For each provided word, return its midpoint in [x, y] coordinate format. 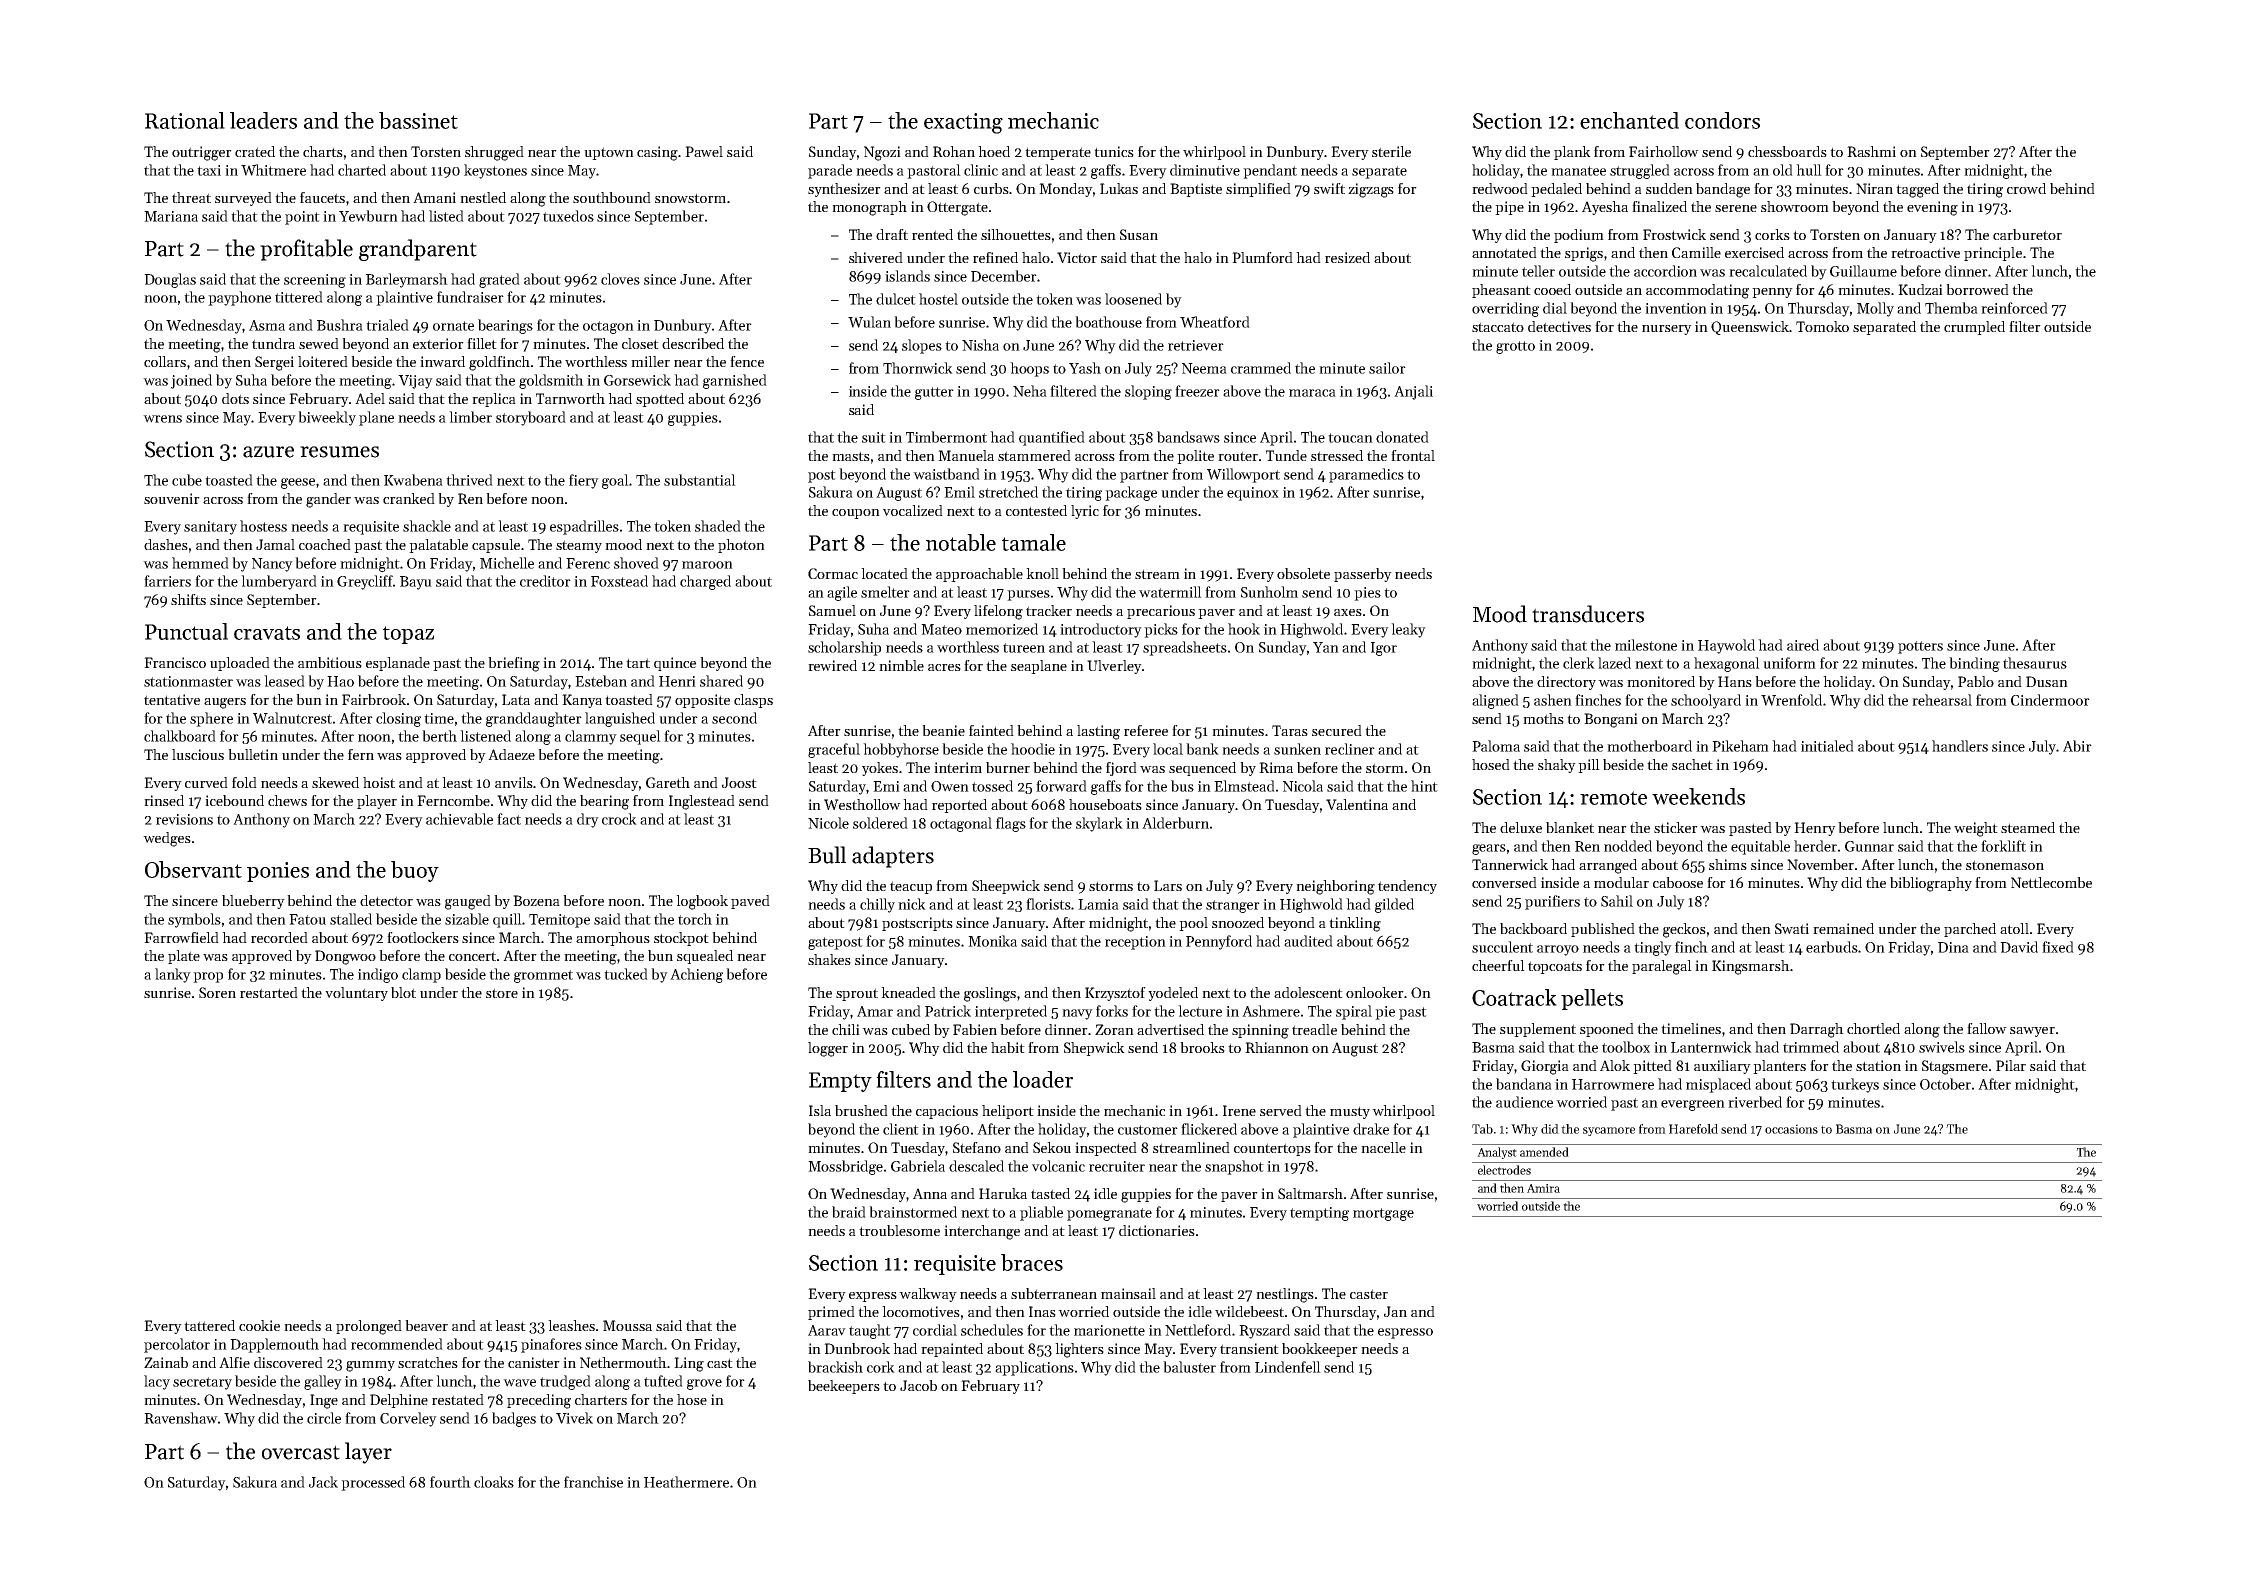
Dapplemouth [274, 1345]
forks [1112, 1011]
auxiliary [1722, 1067]
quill [507, 920]
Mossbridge [845, 1167]
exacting [963, 123]
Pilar [2011, 1065]
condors [1722, 120]
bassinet [418, 120]
